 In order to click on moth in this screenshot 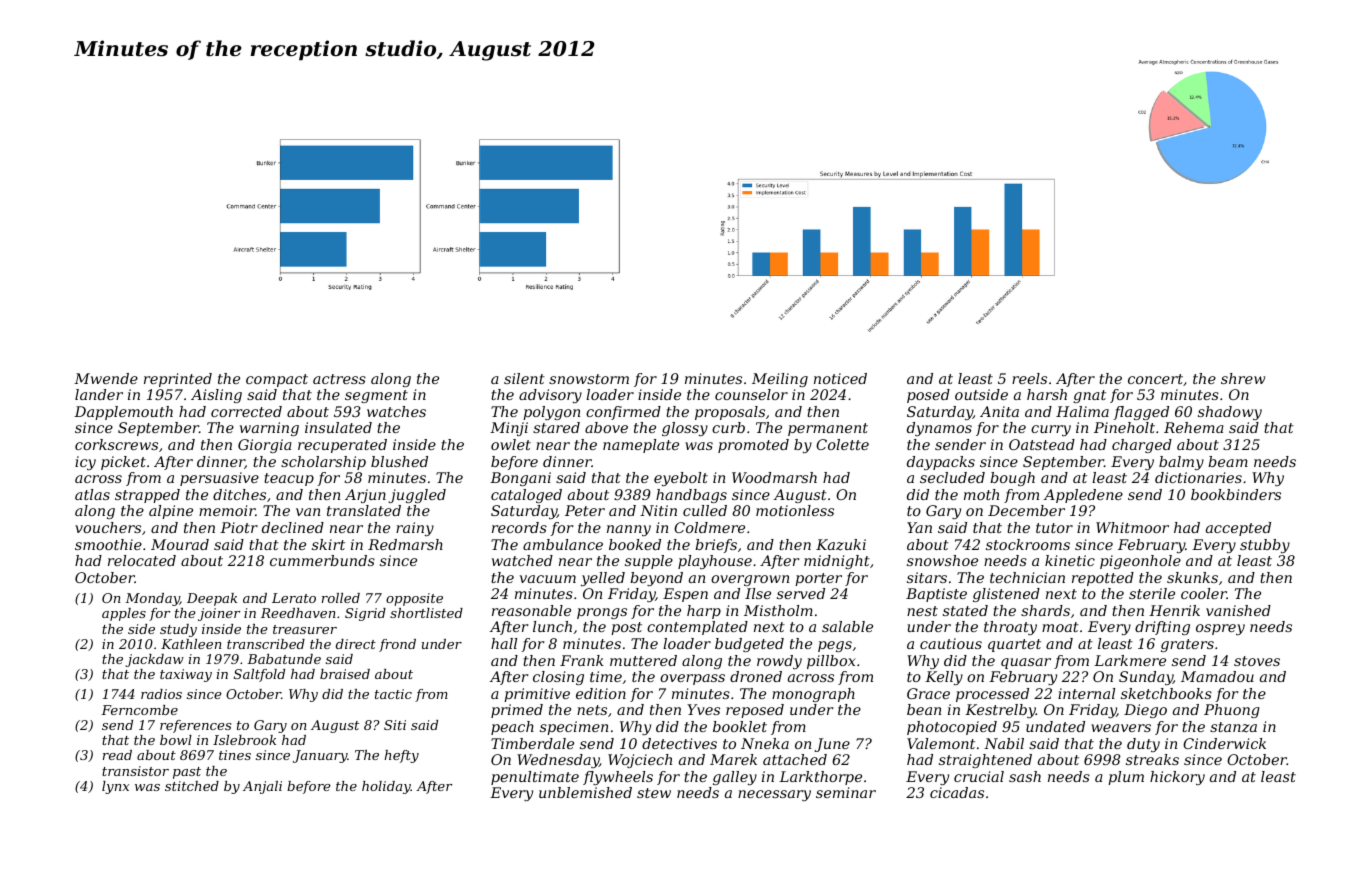, I will do `click(981, 494)`.
